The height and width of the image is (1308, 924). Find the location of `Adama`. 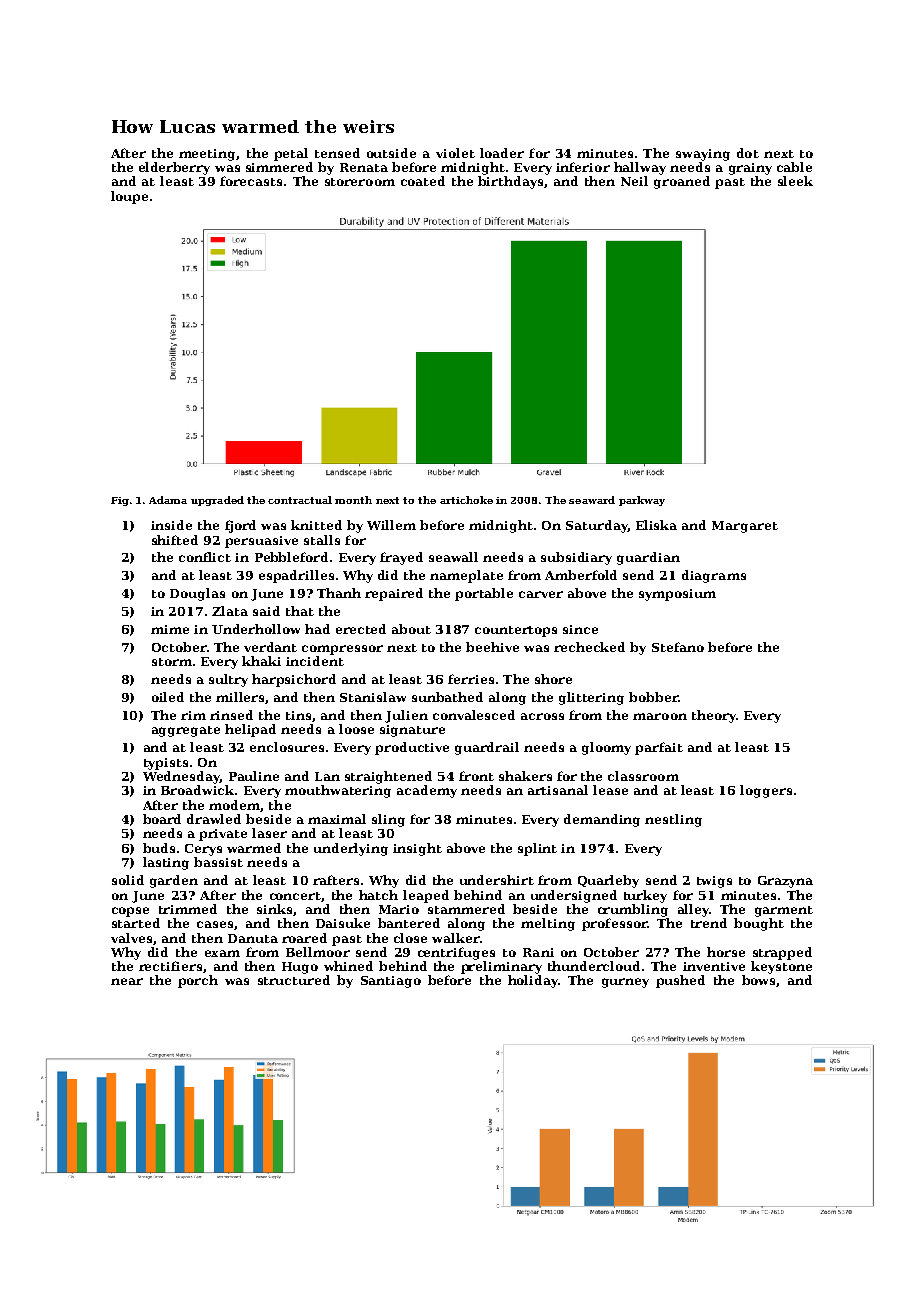

Adama is located at coordinates (168, 500).
